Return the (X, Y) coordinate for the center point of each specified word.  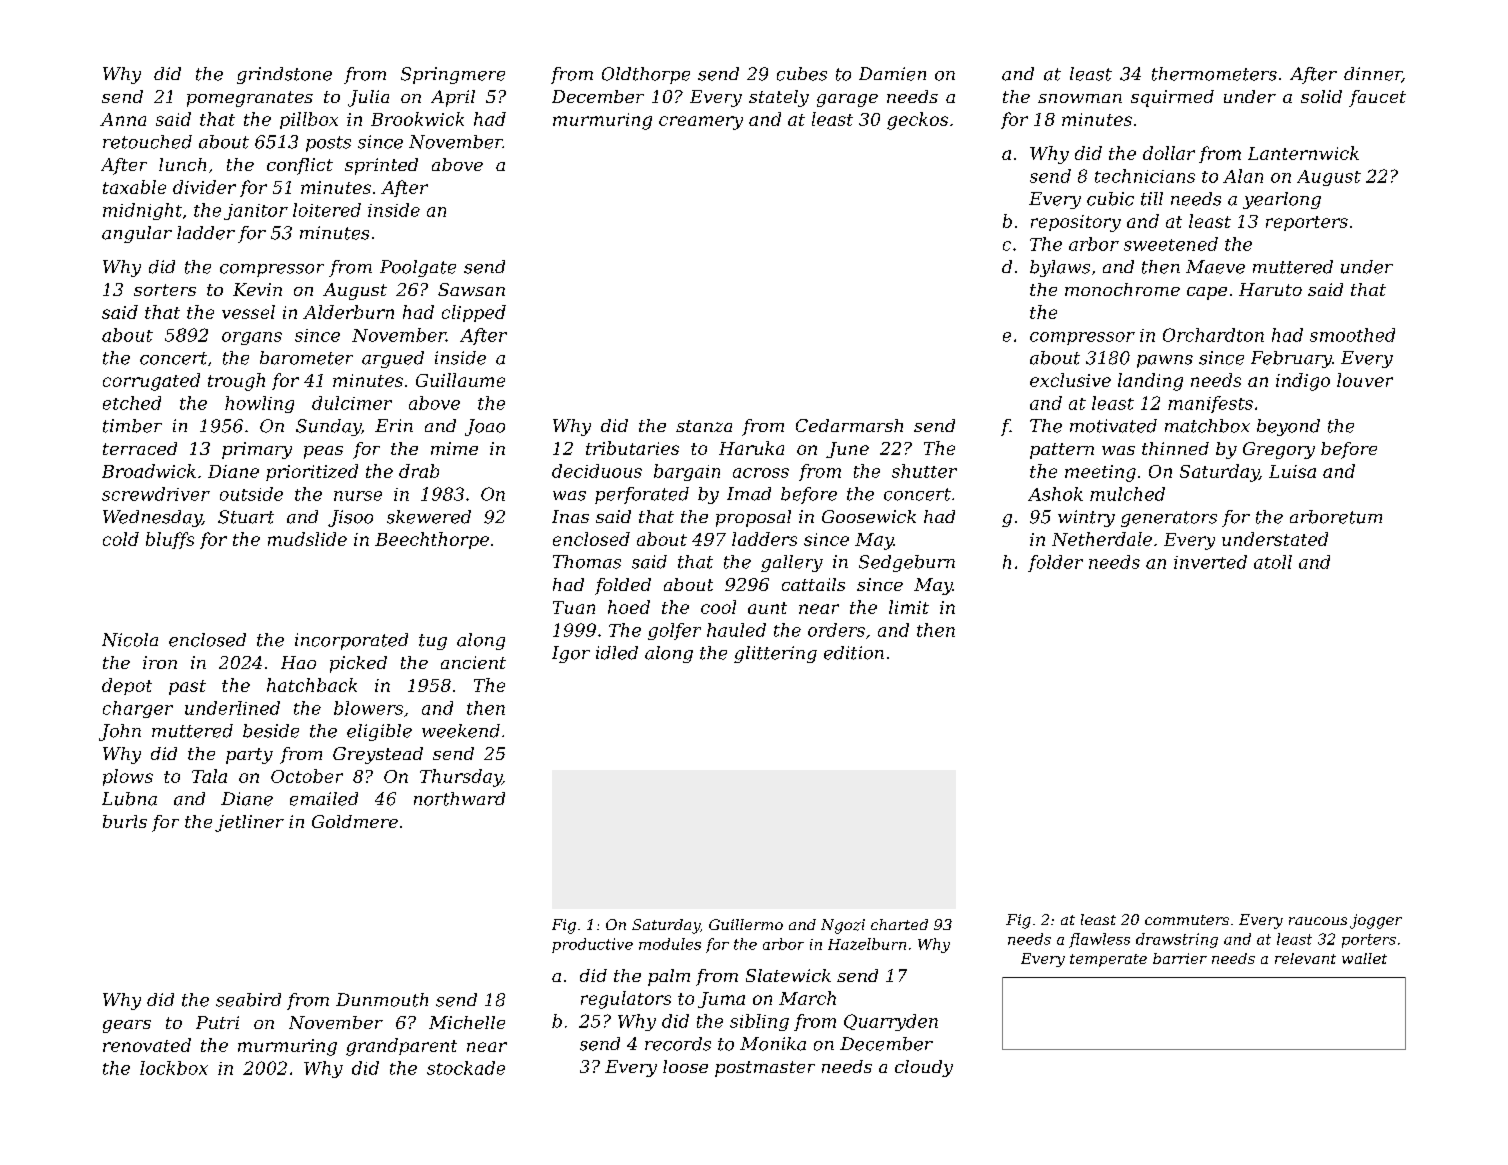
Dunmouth (382, 1000)
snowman (1080, 98)
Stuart (246, 517)
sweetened (1171, 244)
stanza (704, 426)
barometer (306, 358)
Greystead (378, 755)
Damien (892, 74)
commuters (1187, 920)
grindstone (284, 75)
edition (854, 653)
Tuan (574, 607)
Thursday (461, 778)
